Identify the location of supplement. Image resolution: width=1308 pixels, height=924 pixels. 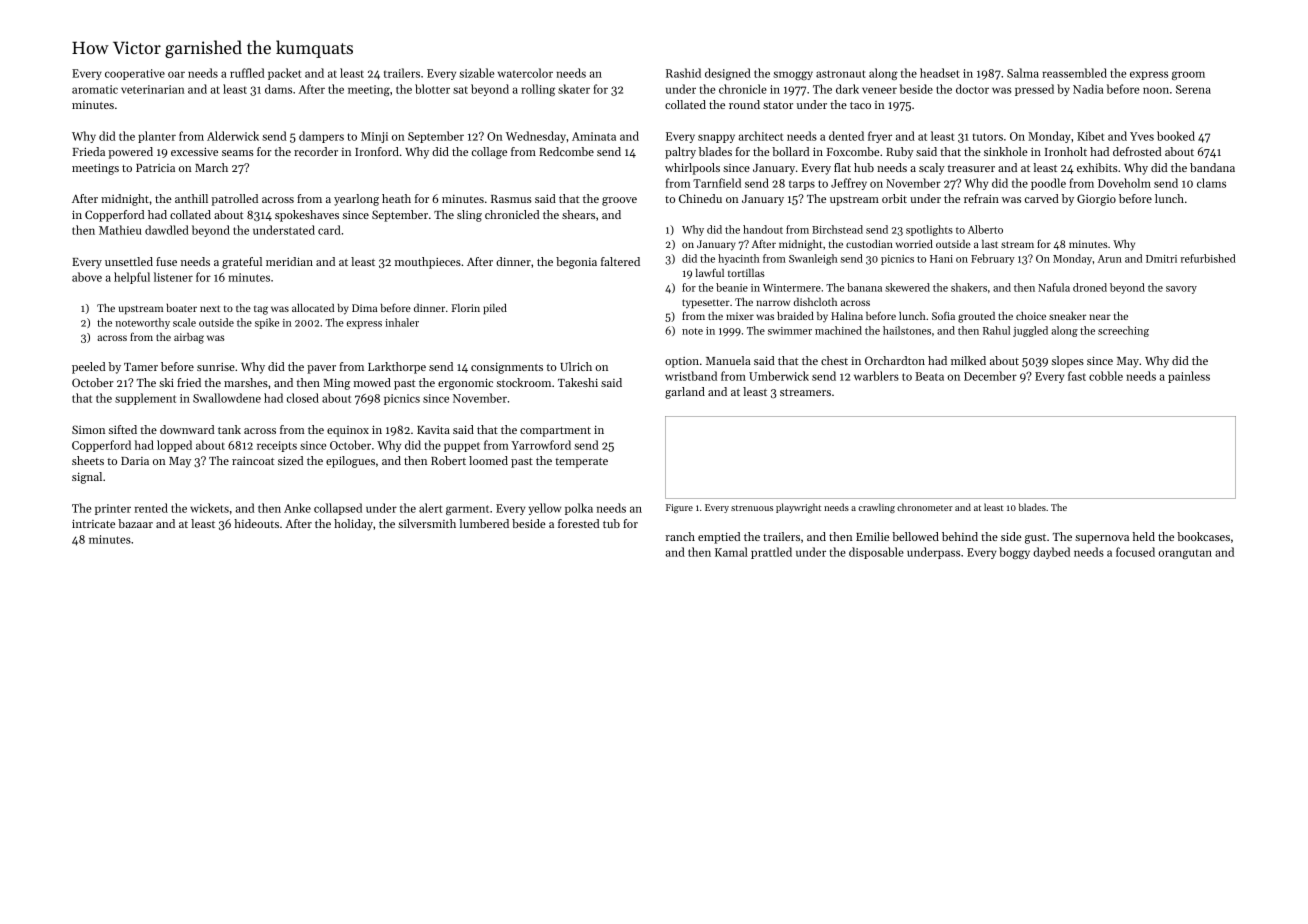
(145, 399).
